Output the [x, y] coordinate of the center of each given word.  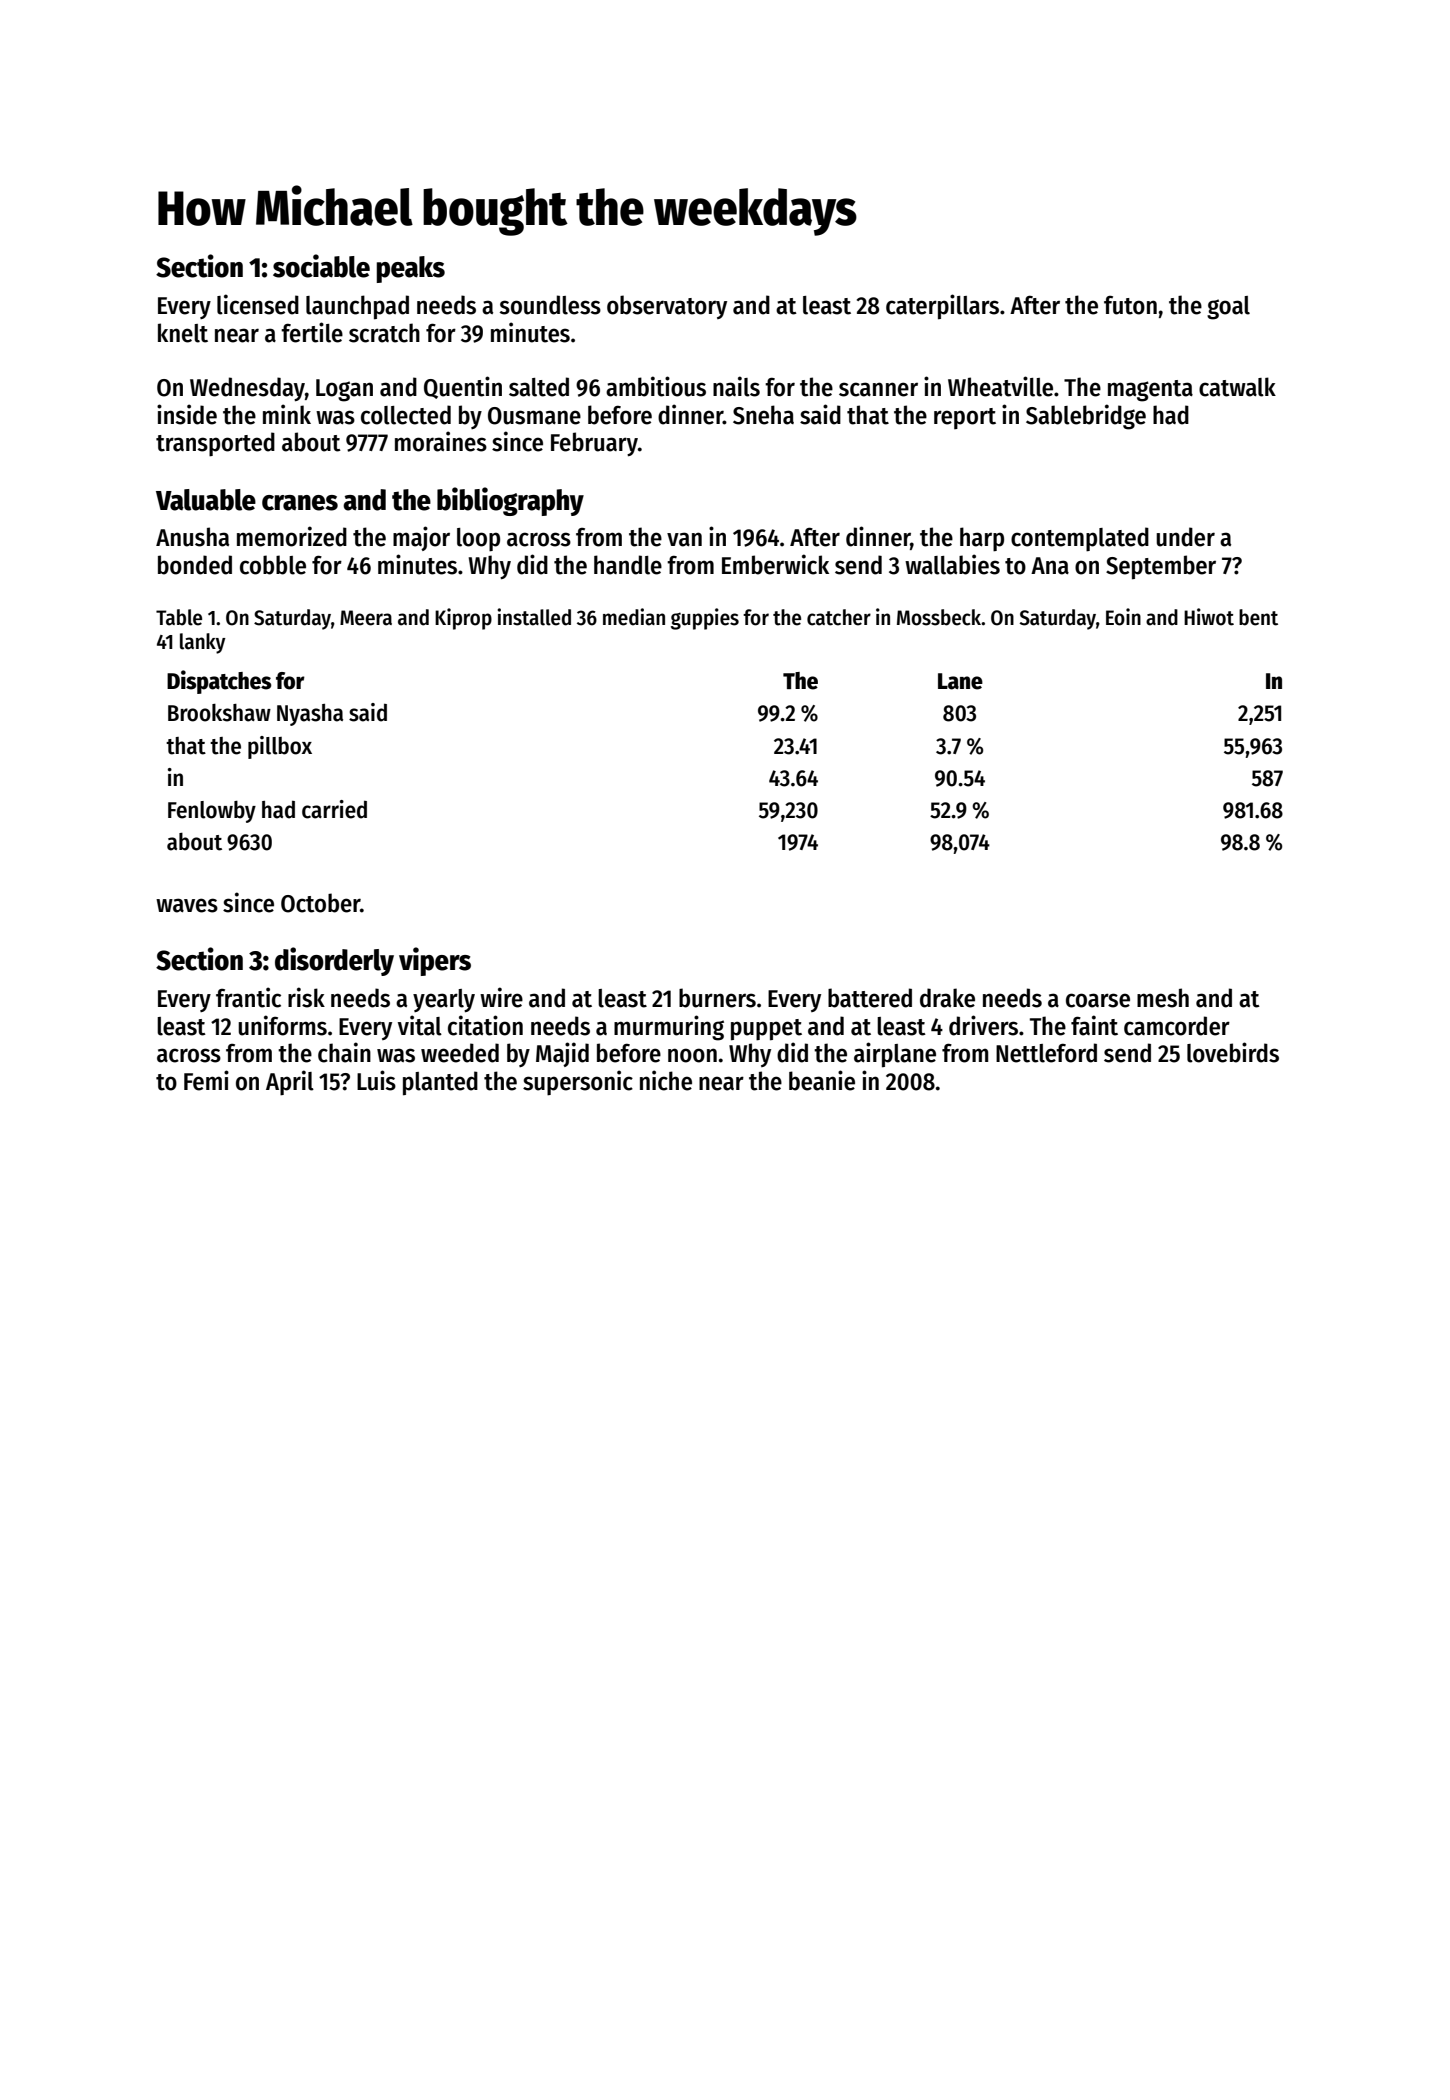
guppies [705, 619]
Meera [366, 618]
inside [187, 414]
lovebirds [1233, 1052]
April [290, 1083]
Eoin [1123, 617]
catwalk [1237, 387]
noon [692, 1055]
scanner [878, 389]
